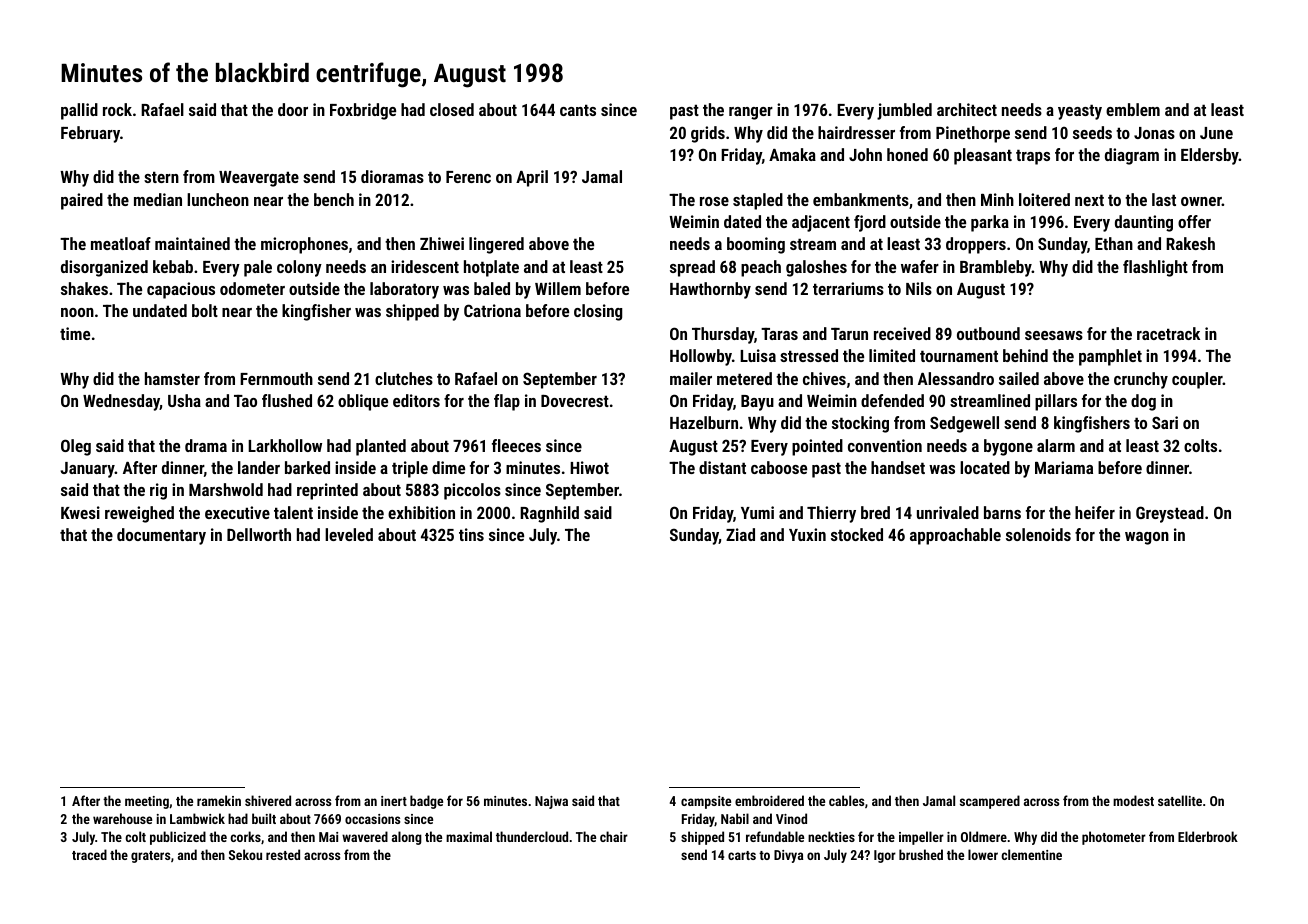 This screenshot has height=924, width=1308. What do you see at coordinates (150, 857) in the screenshot?
I see `graters` at bounding box center [150, 857].
